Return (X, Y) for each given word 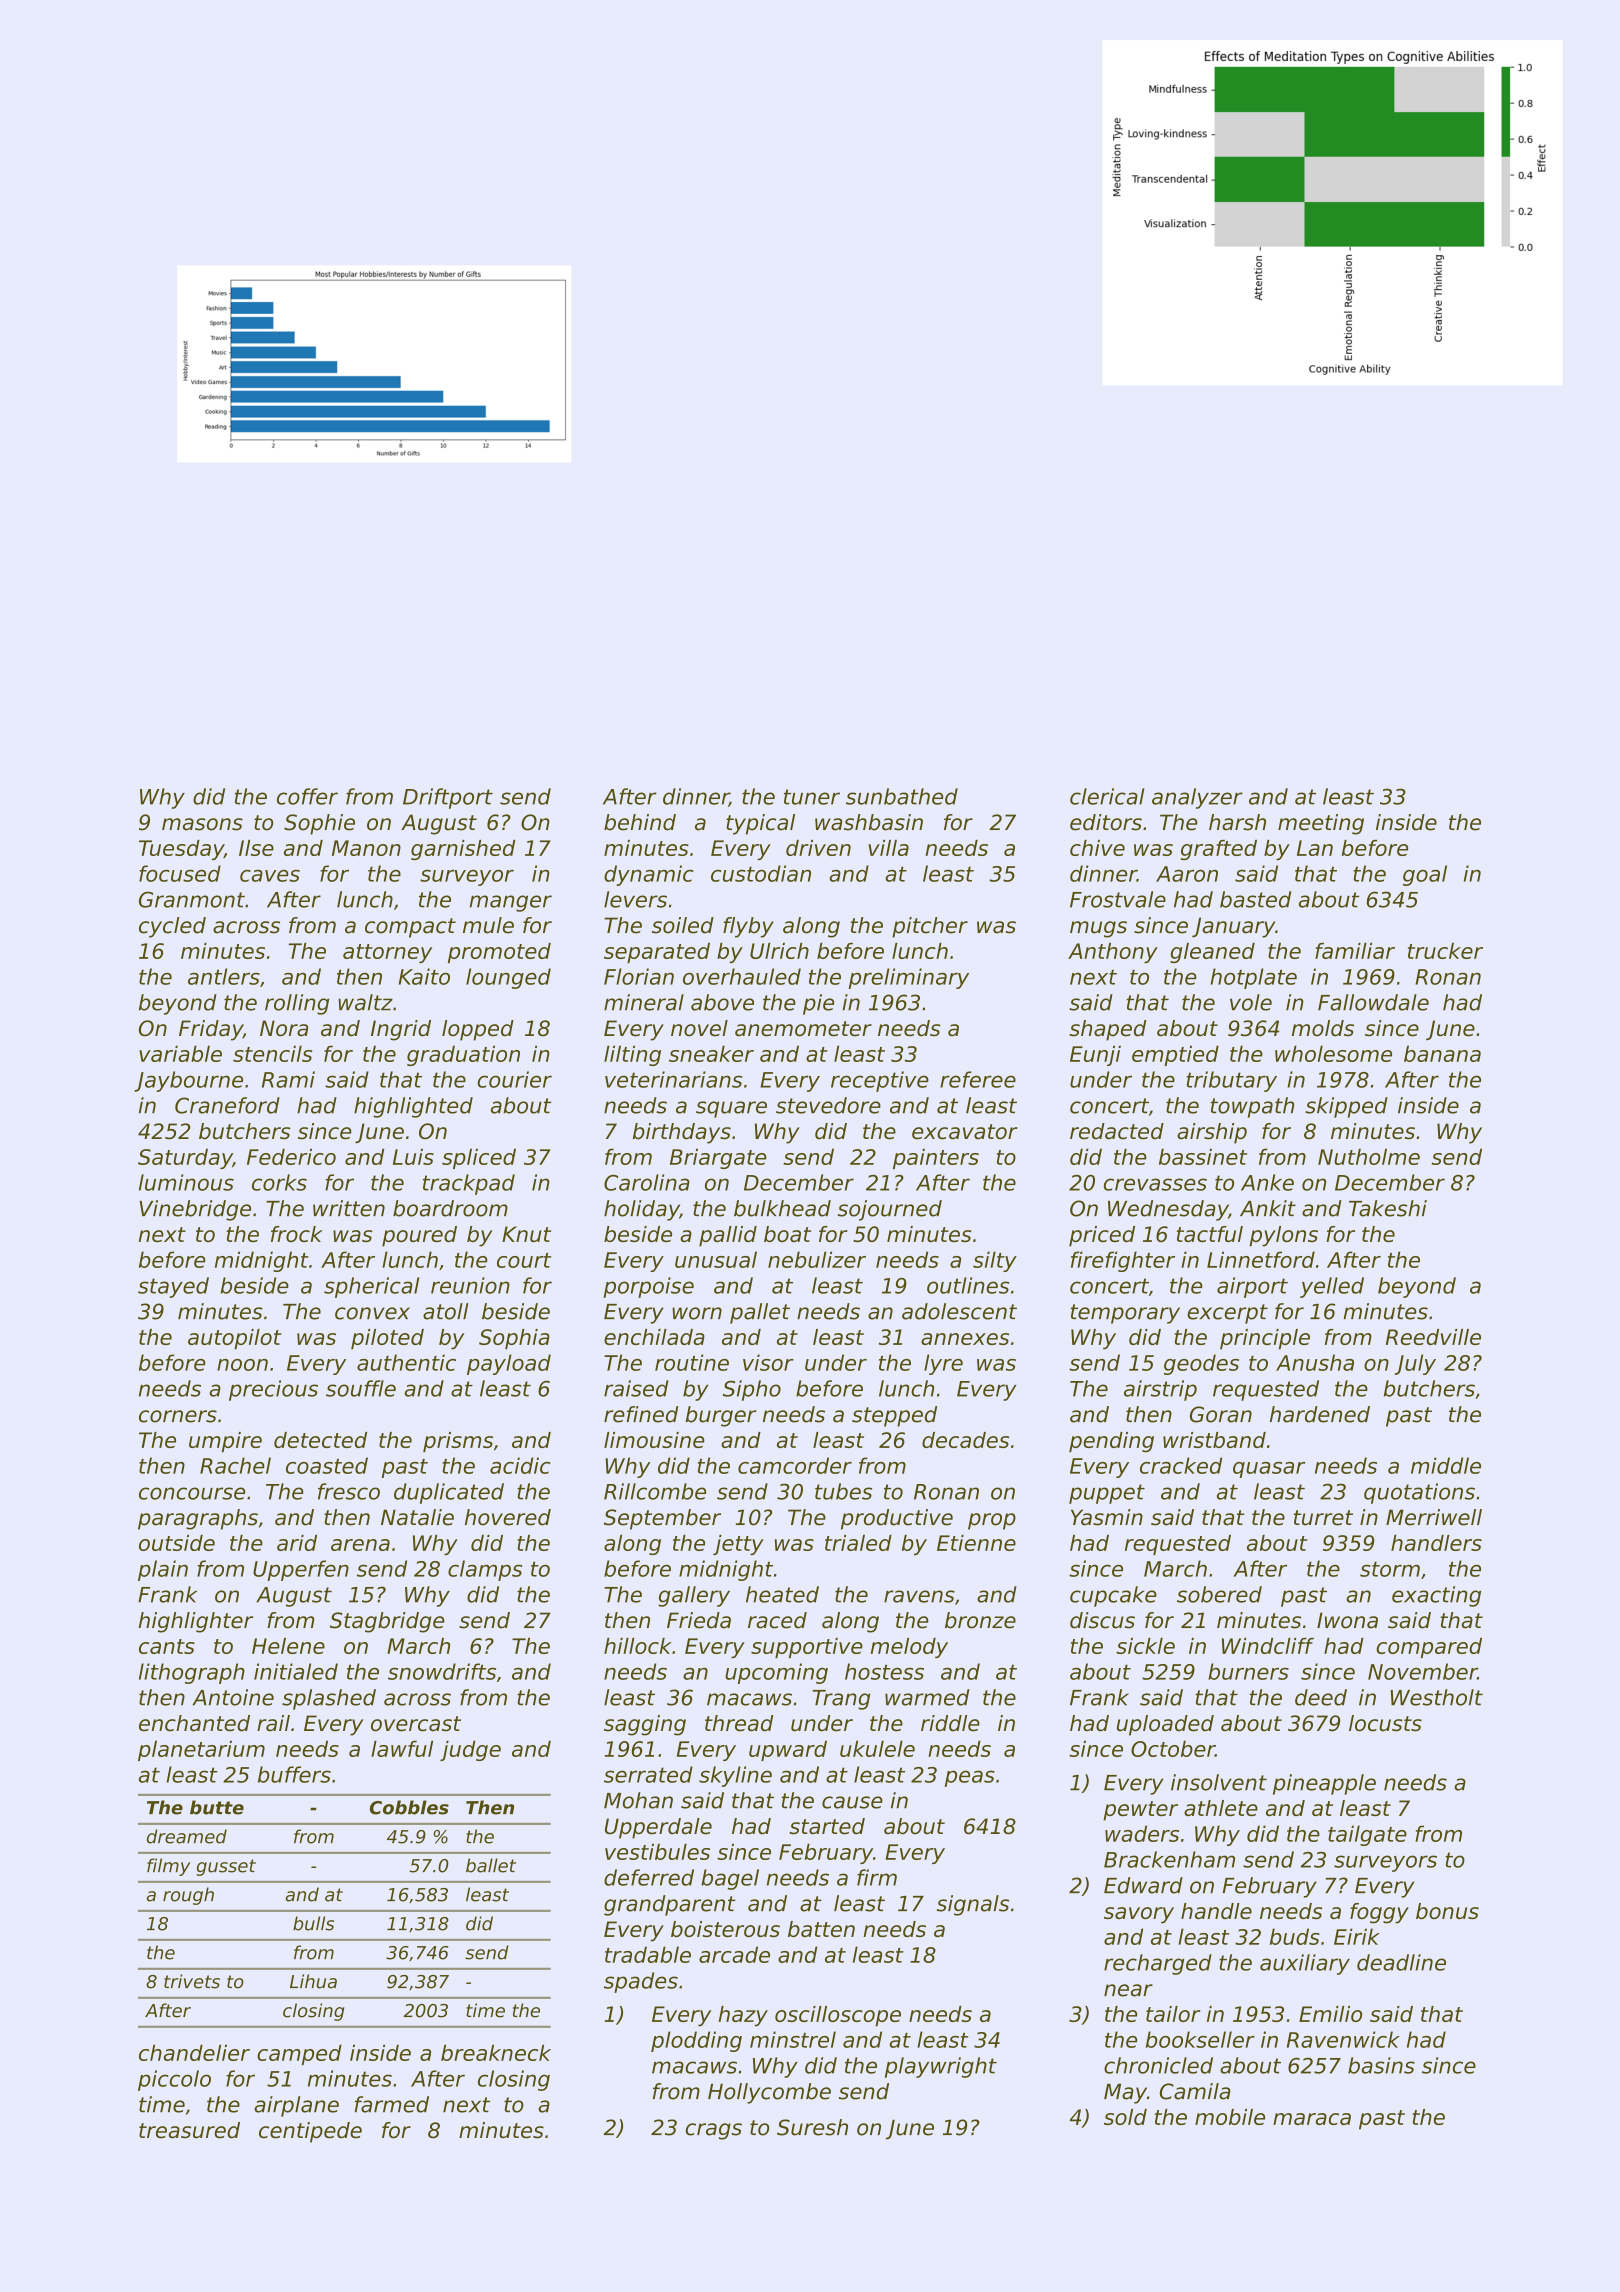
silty (995, 1261)
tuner (812, 797)
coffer (307, 796)
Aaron (1187, 874)
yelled (1332, 1287)
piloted (387, 1339)
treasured (189, 2130)
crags (714, 2131)
